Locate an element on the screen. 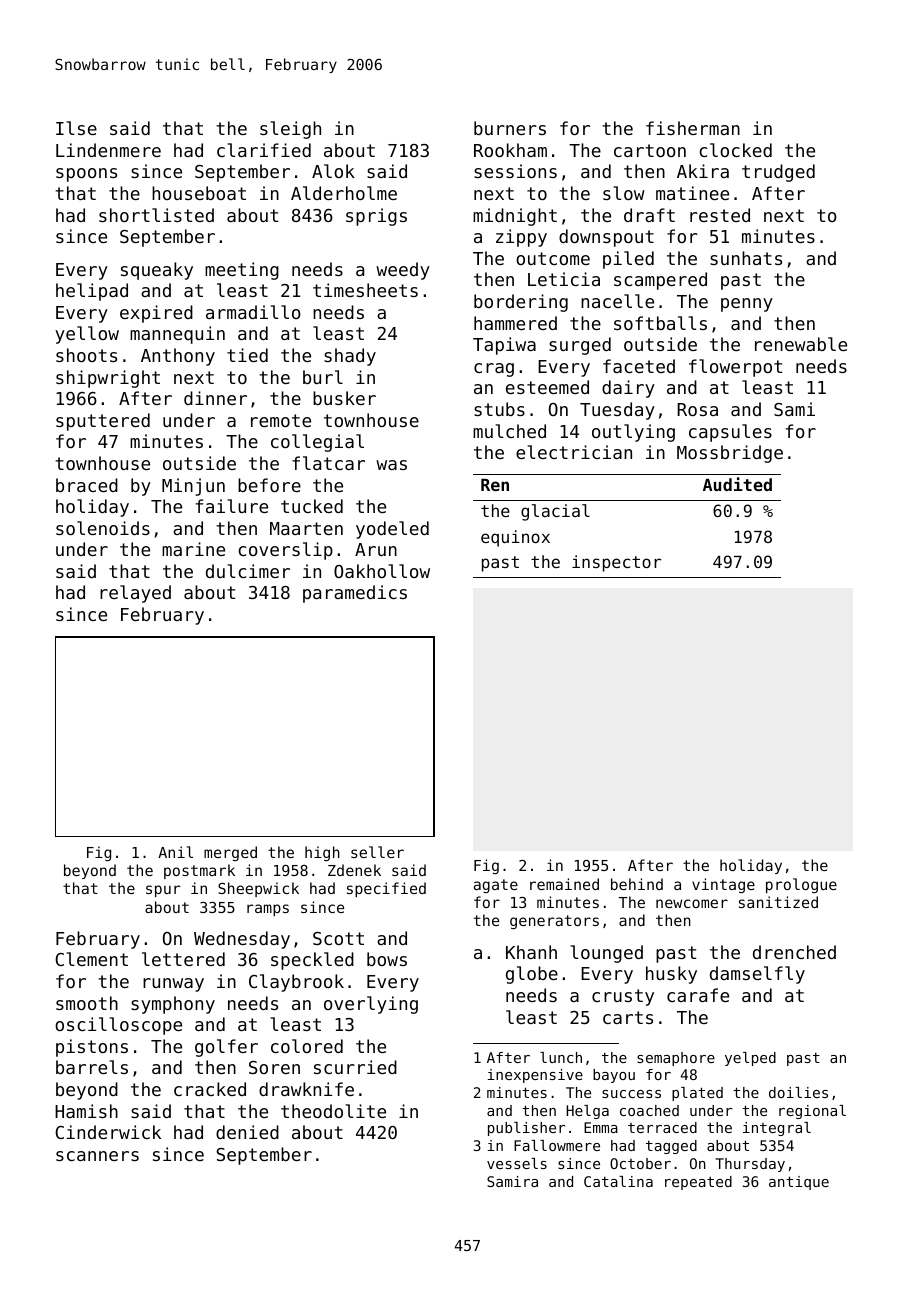 The height and width of the screenshot is (1316, 908). globe is located at coordinates (532, 975).
